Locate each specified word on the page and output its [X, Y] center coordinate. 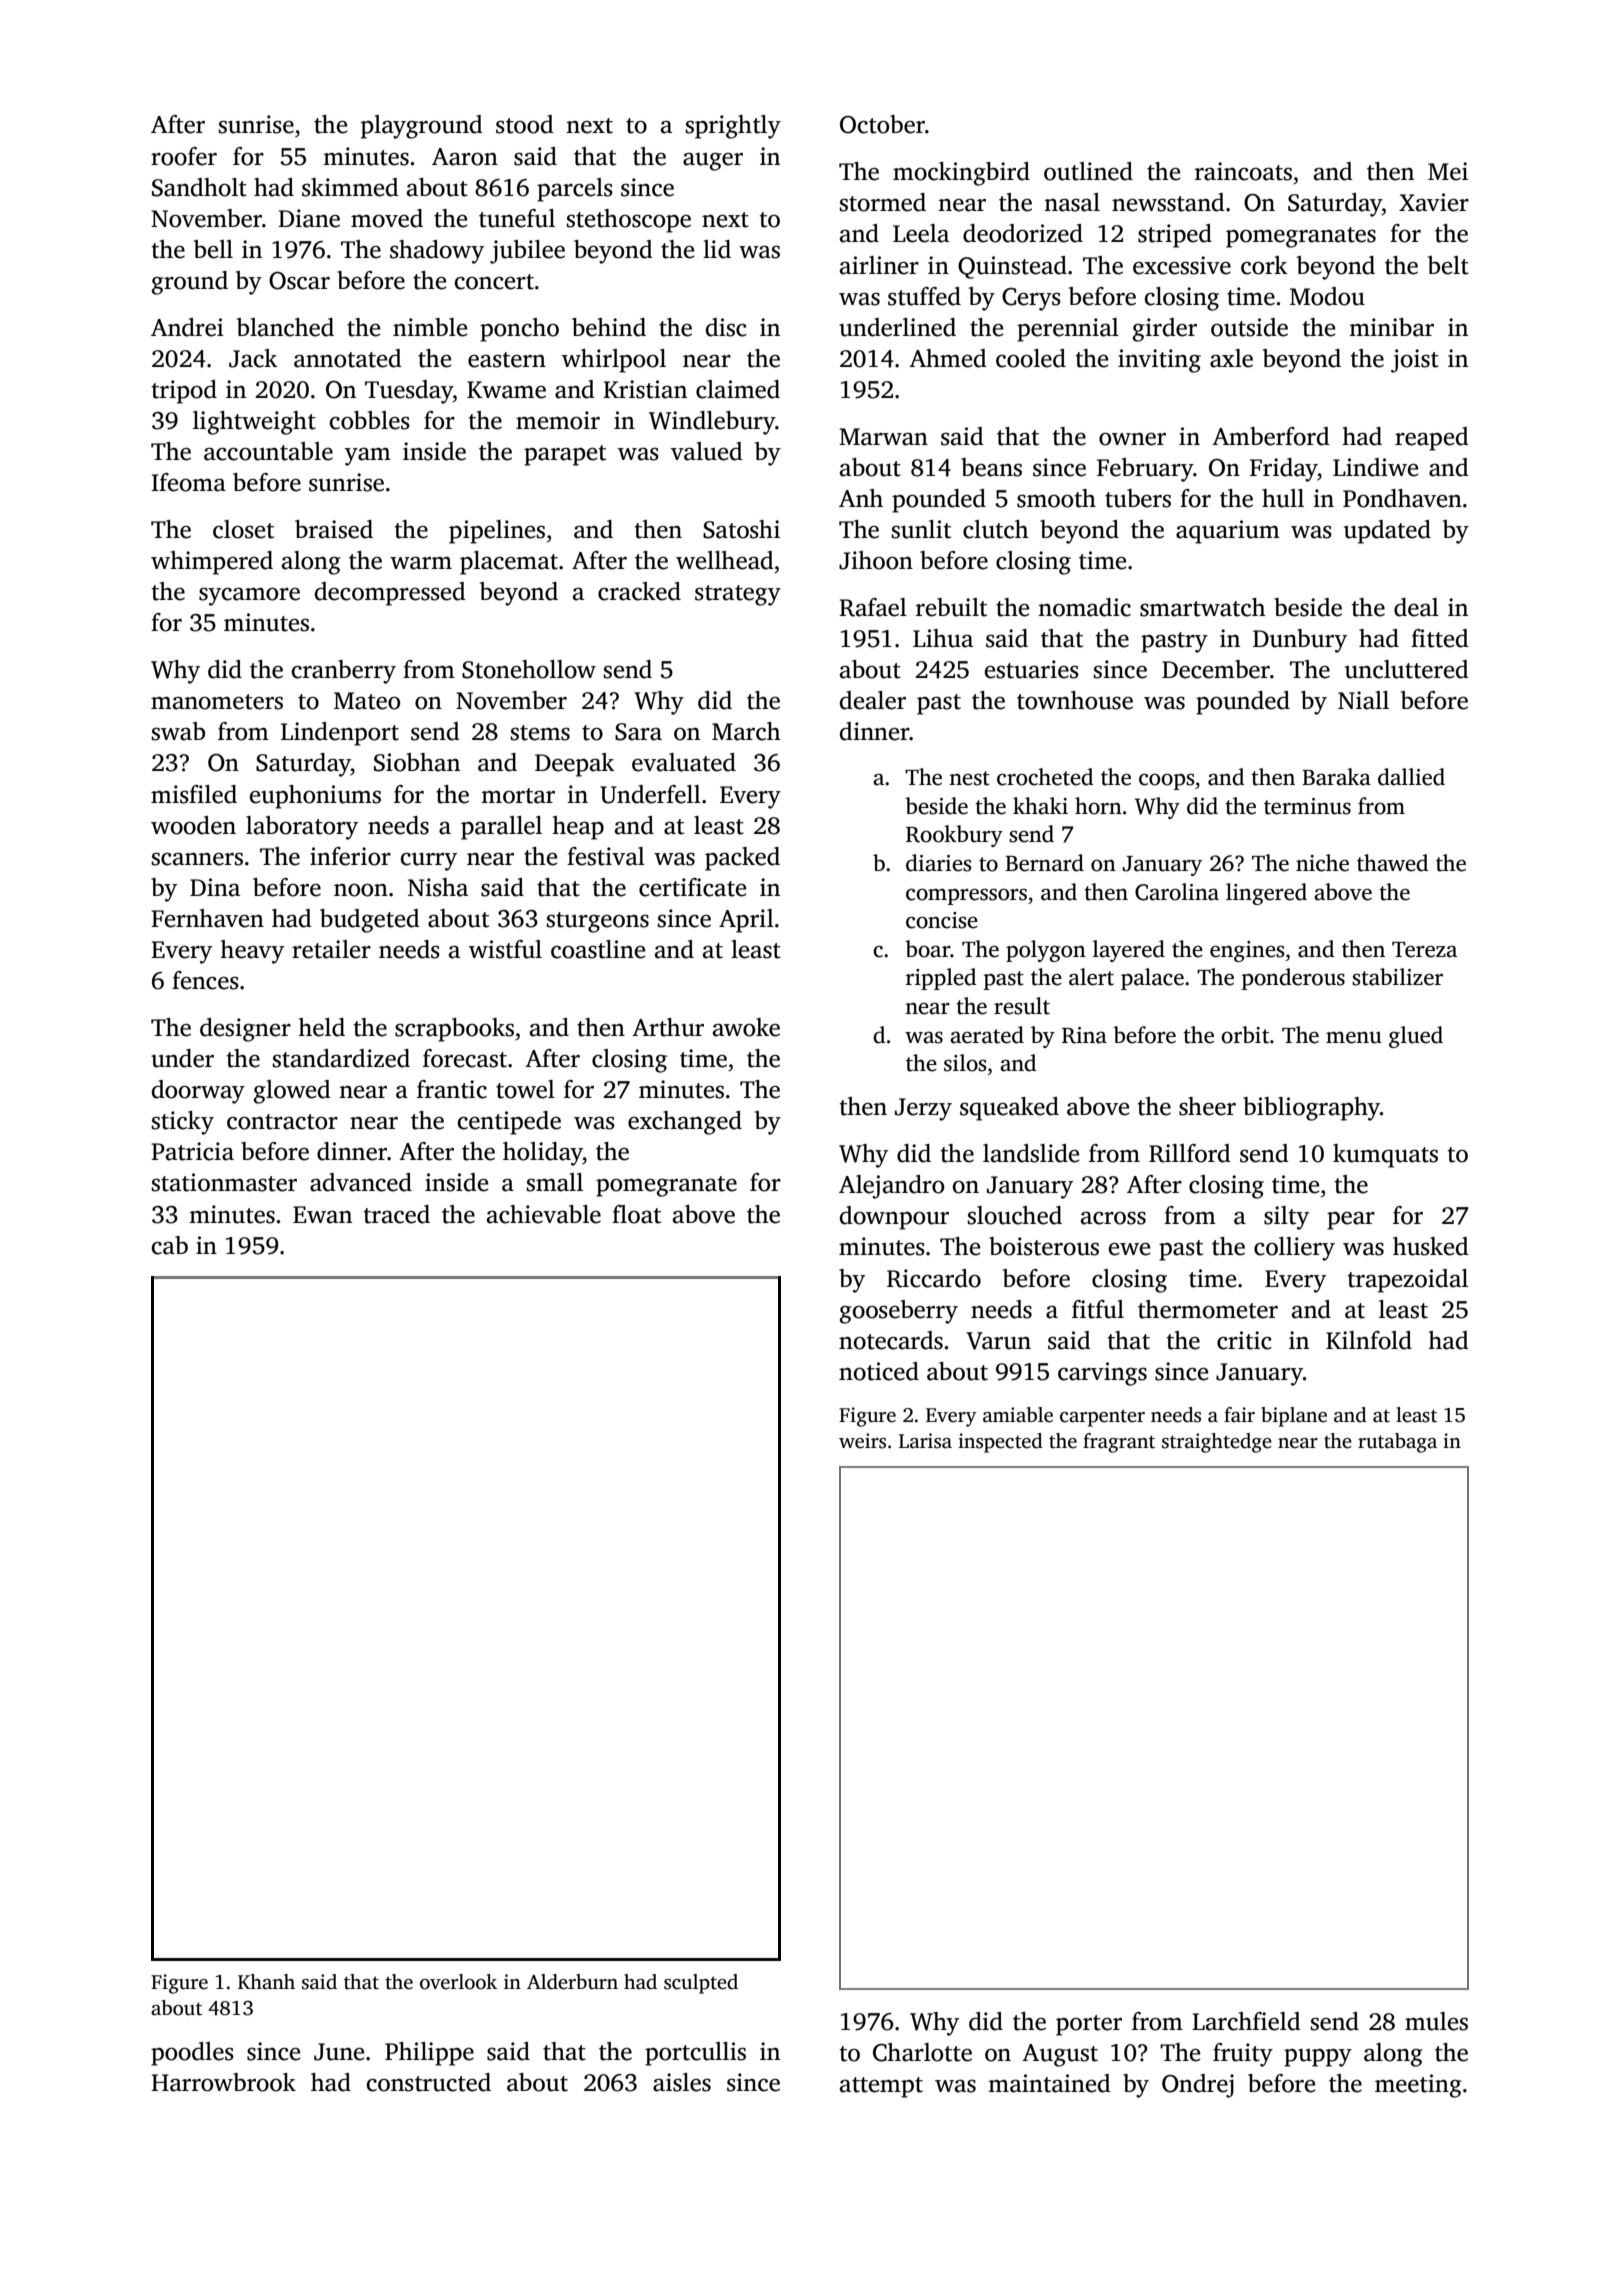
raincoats [1243, 171]
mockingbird [961, 174]
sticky [182, 1123]
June [339, 2052]
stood [525, 124]
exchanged [685, 1123]
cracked [639, 591]
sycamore [249, 596]
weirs [862, 1441]
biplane [1294, 1417]
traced [397, 1214]
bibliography [1311, 1109]
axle [1231, 358]
